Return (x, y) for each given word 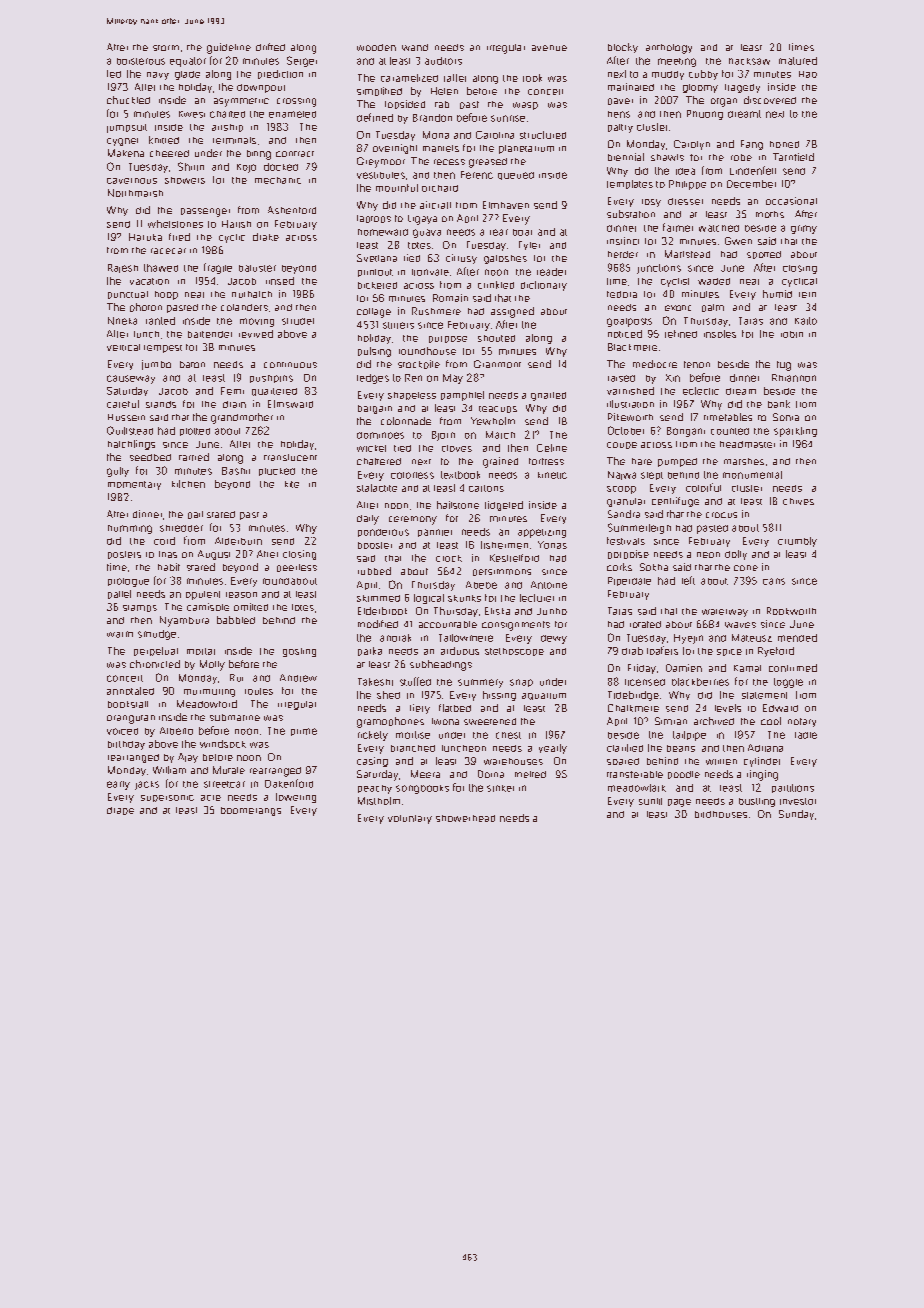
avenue (549, 48)
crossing (296, 102)
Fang (752, 145)
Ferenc (477, 175)
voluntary (410, 819)
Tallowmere (466, 638)
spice (729, 652)
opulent (203, 595)
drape (120, 811)
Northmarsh (135, 193)
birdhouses (721, 814)
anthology (669, 49)
